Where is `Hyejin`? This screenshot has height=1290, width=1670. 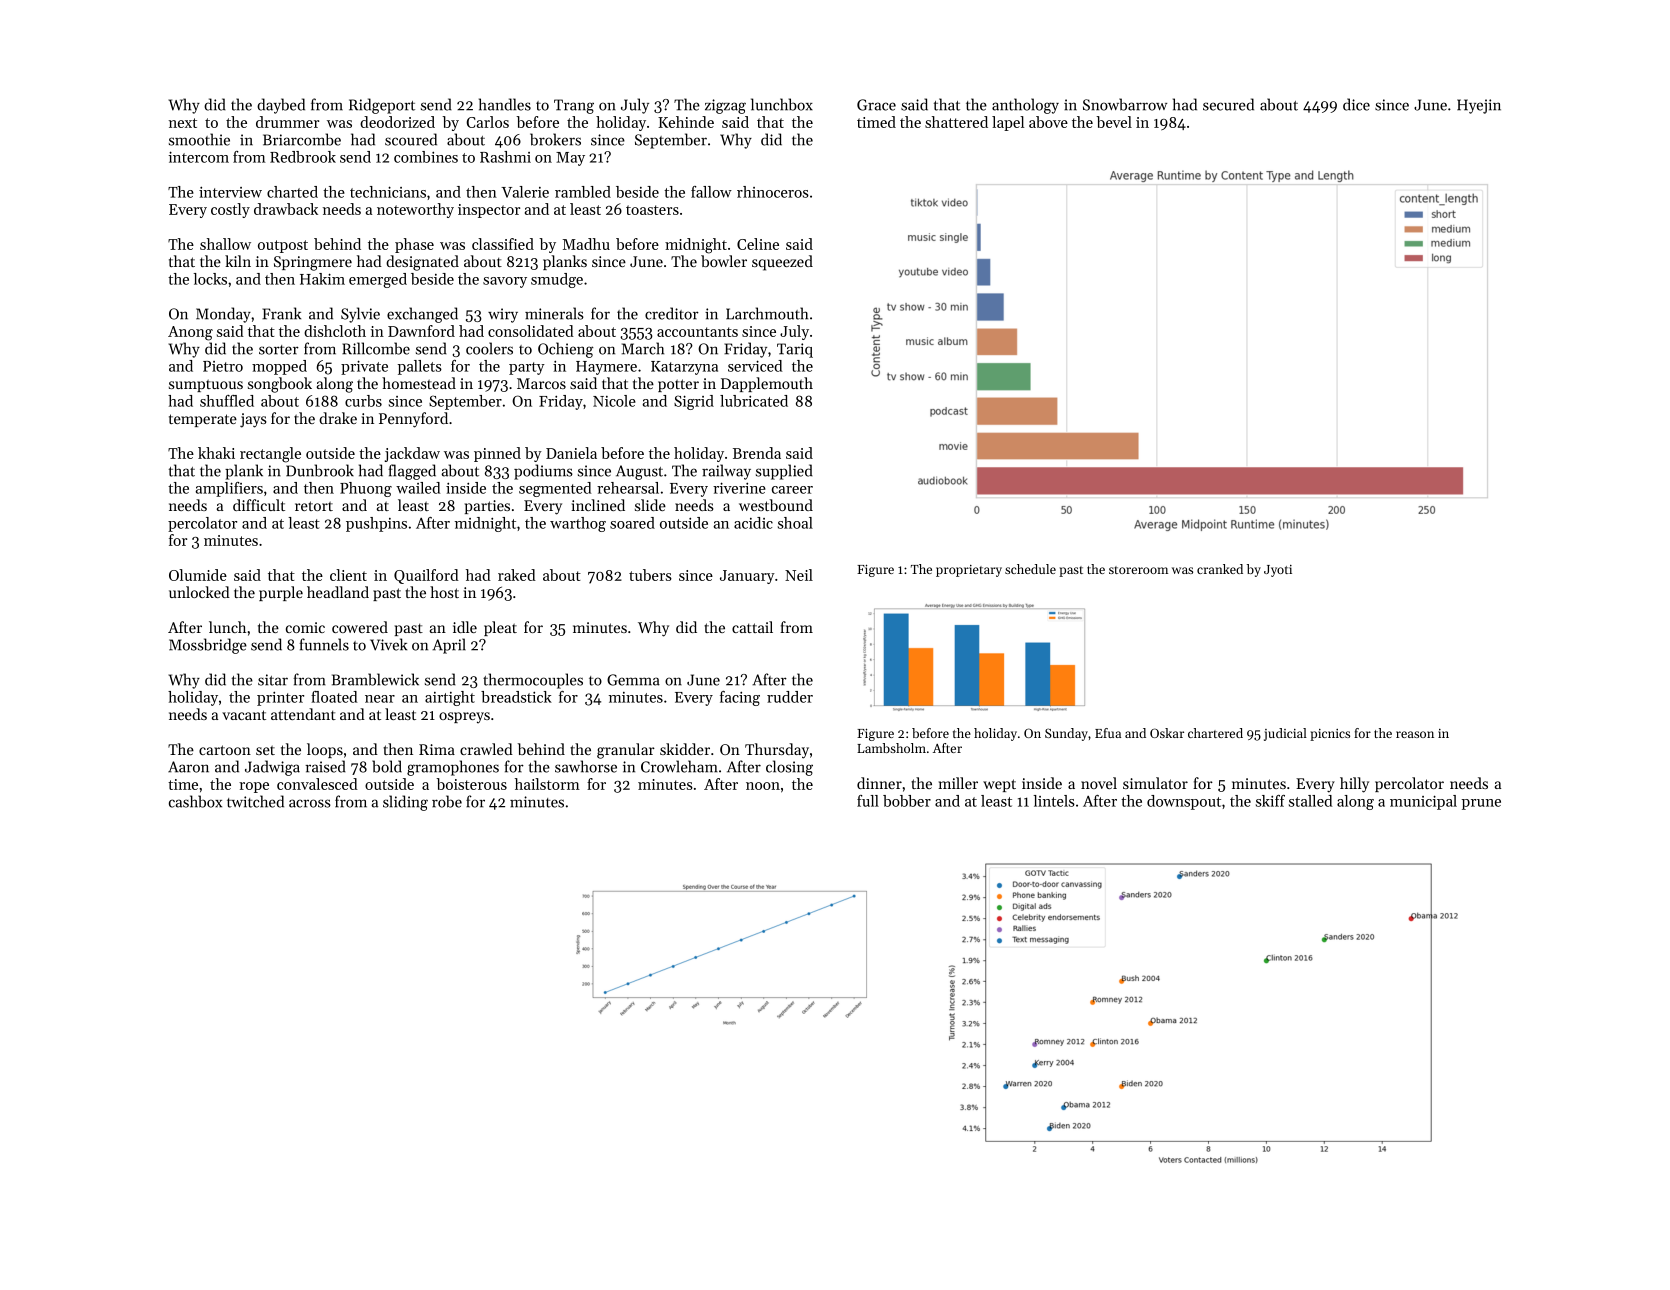 Hyejin is located at coordinates (1479, 106).
